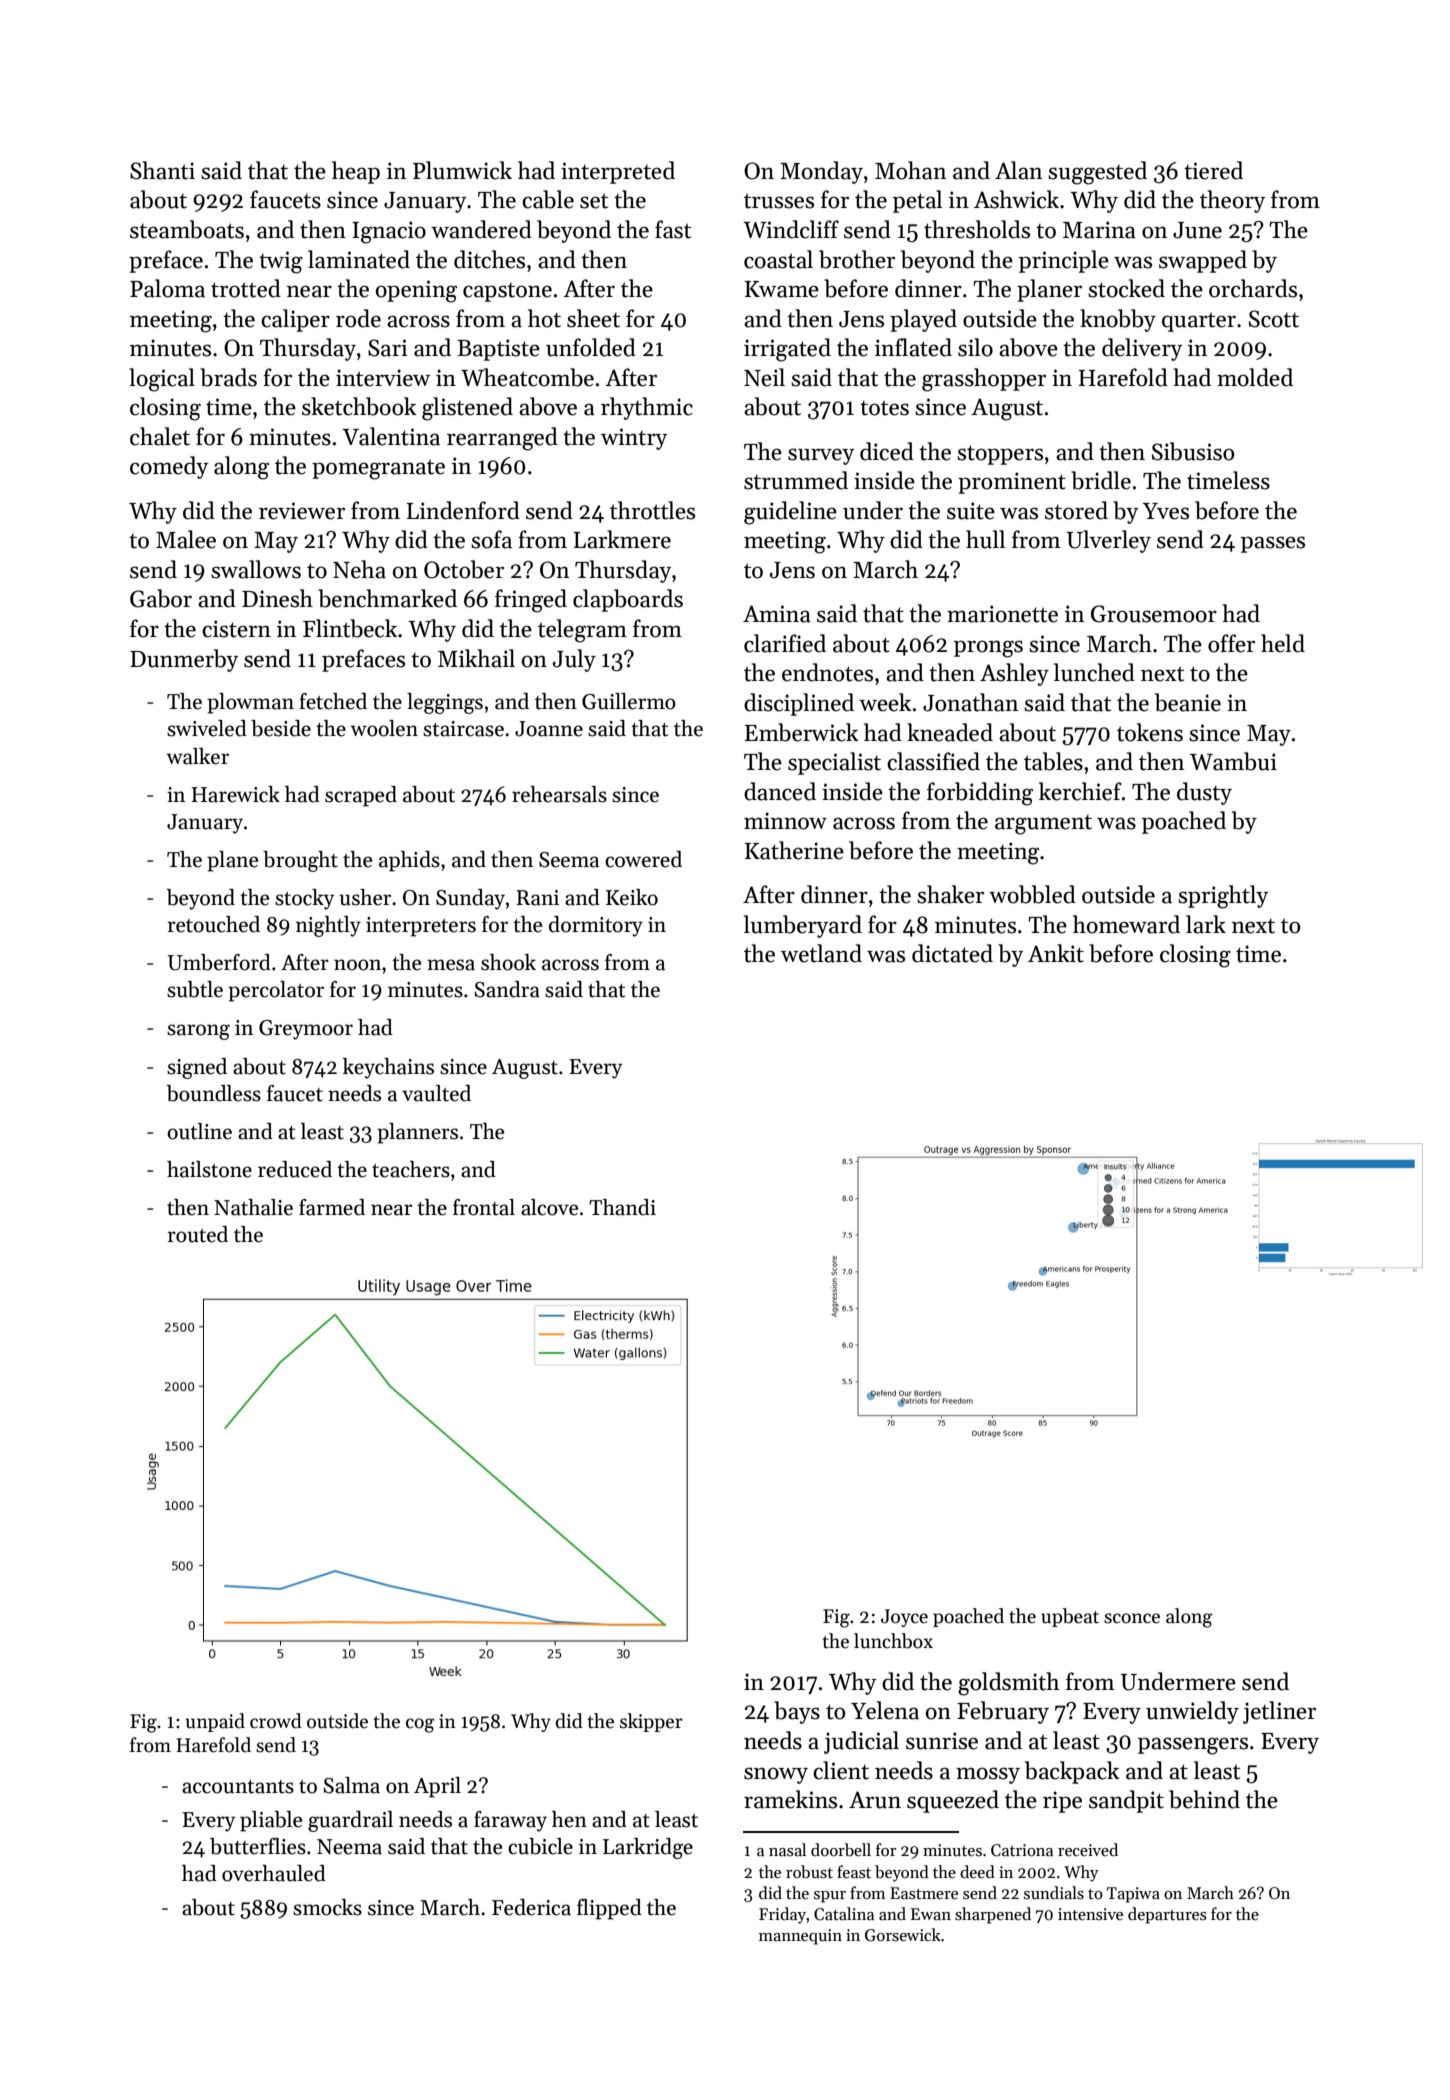 The height and width of the image is (2100, 1450). Describe the element at coordinates (911, 170) in the image. I see `Mohan` at that location.
